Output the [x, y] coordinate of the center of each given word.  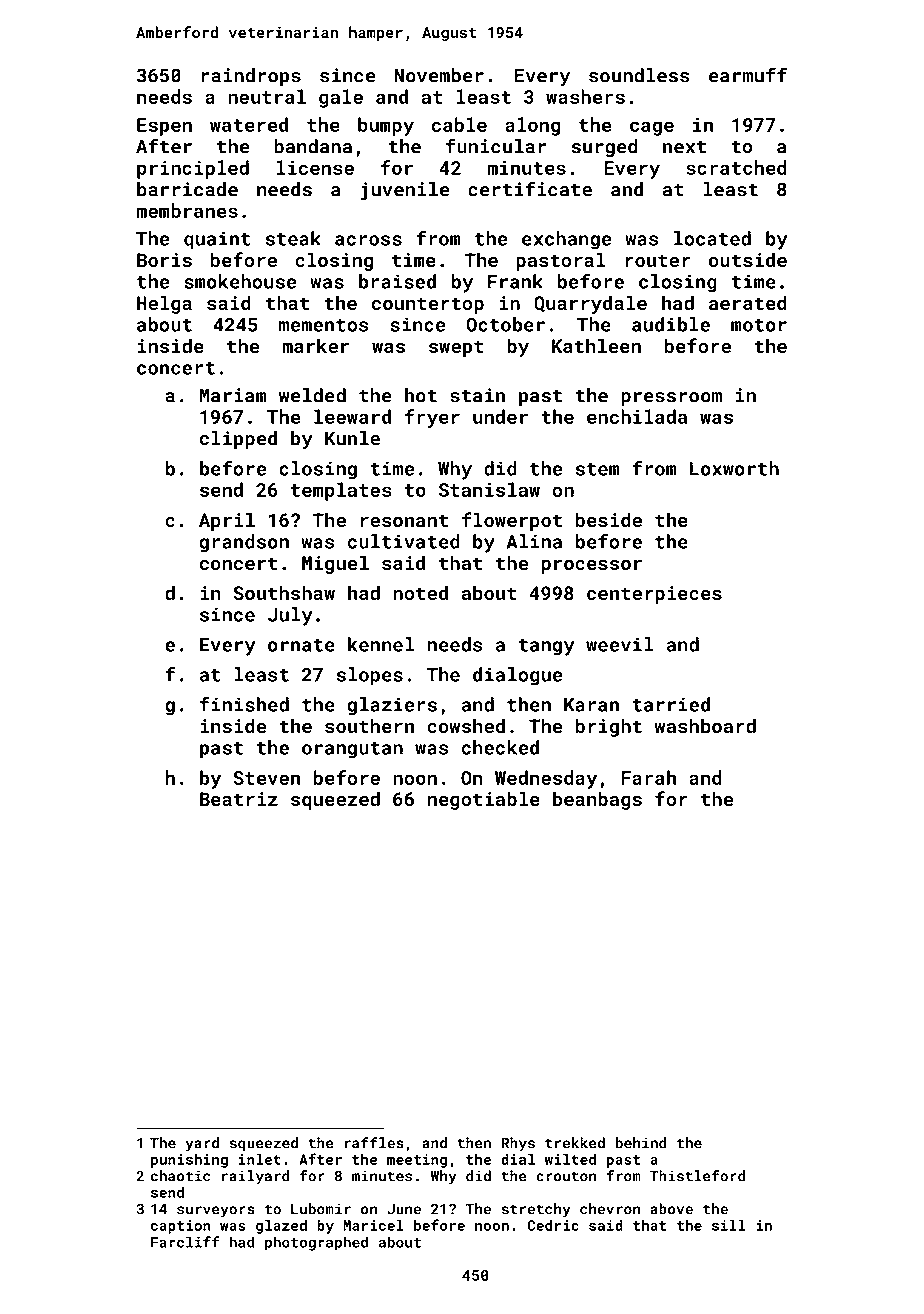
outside [748, 259]
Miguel [335, 564]
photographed [316, 1243]
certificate [530, 189]
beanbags [597, 800]
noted [420, 592]
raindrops [251, 77]
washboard [705, 725]
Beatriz [239, 799]
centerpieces [654, 595]
